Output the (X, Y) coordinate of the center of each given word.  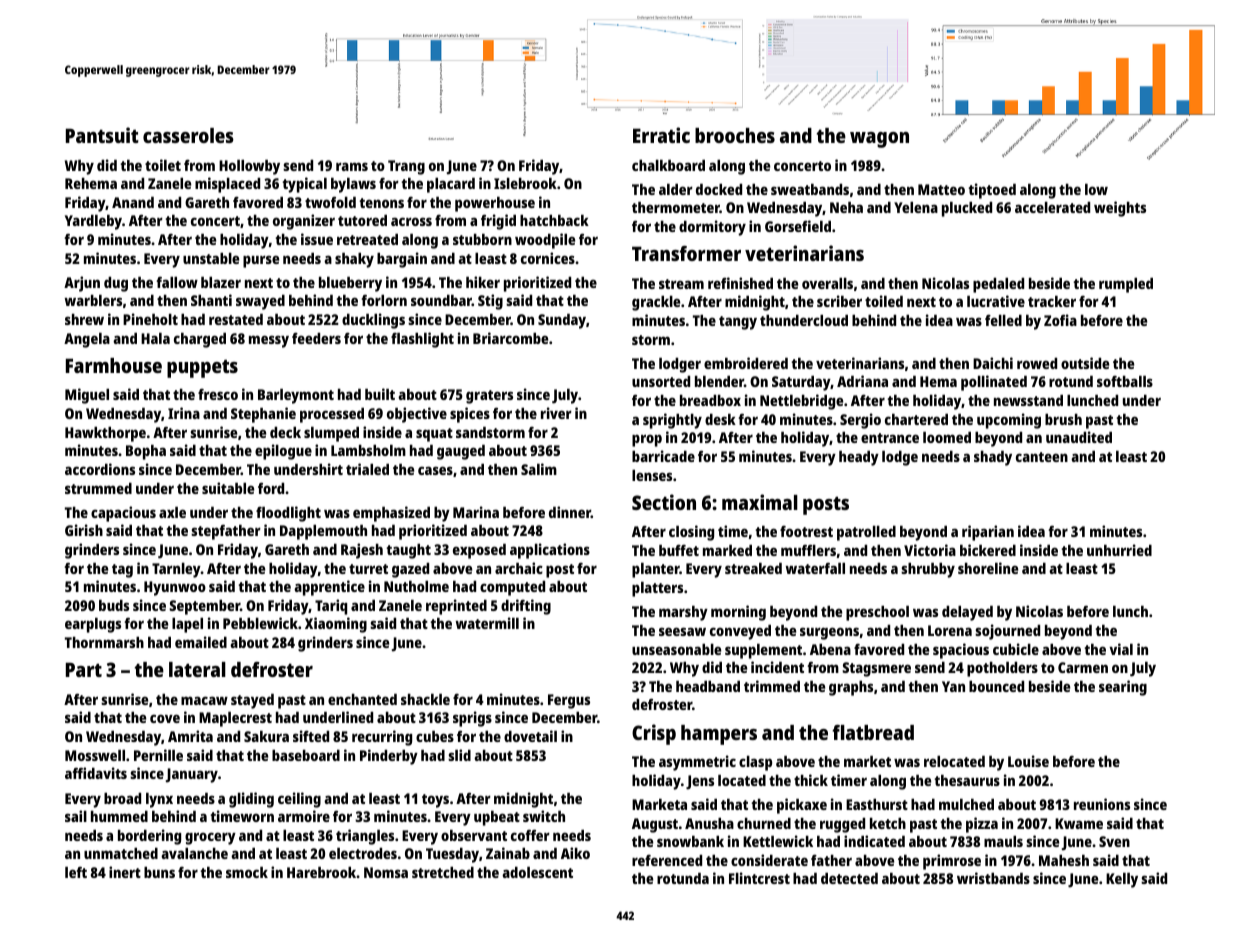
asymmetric (697, 763)
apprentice (329, 588)
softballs (1125, 381)
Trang (406, 167)
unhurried (1119, 550)
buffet (679, 550)
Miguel (87, 396)
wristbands (993, 878)
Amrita (190, 736)
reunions (1102, 804)
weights (1120, 209)
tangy (738, 323)
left (76, 872)
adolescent (537, 872)
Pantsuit (102, 135)
